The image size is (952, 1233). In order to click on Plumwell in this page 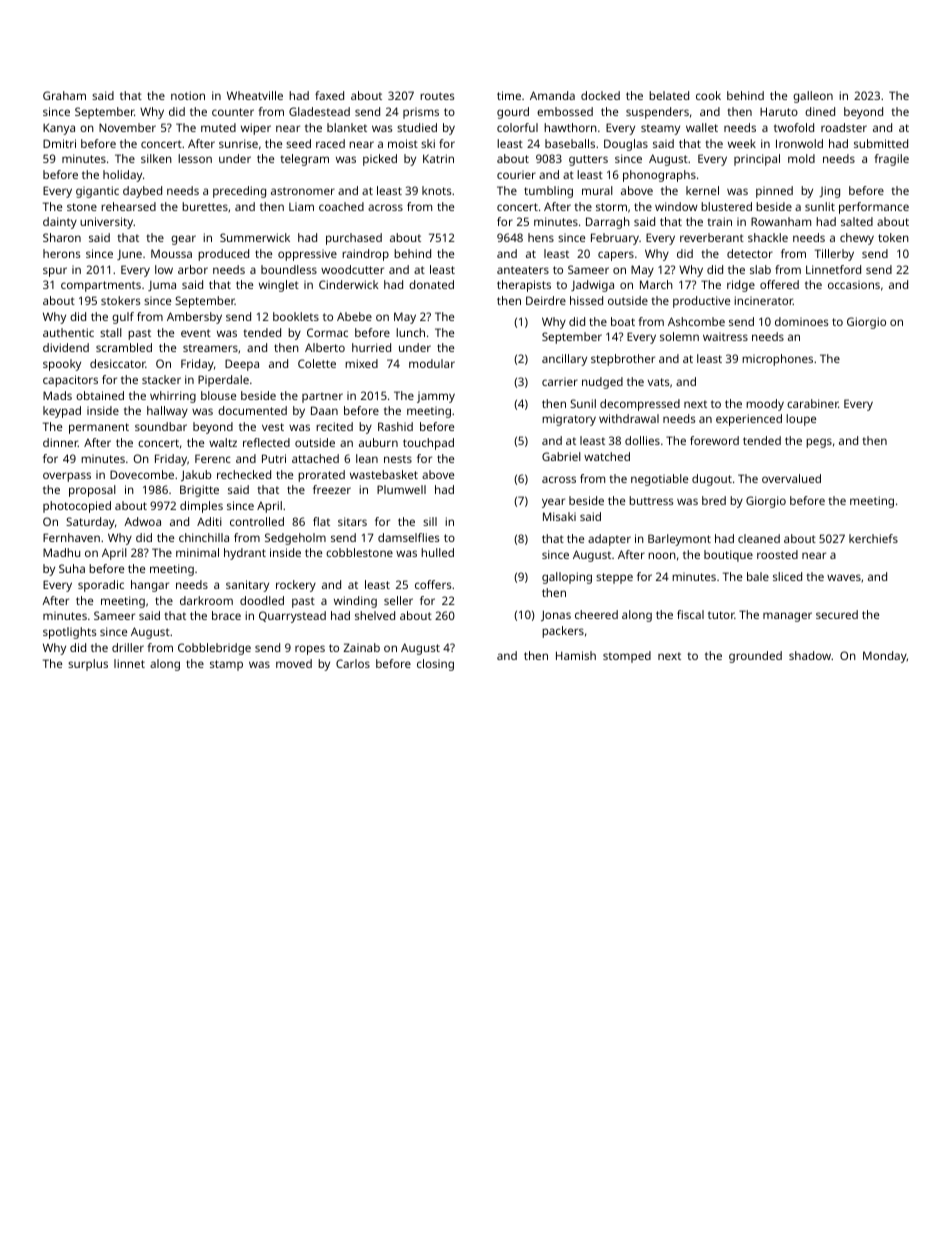, I will do `click(401, 489)`.
